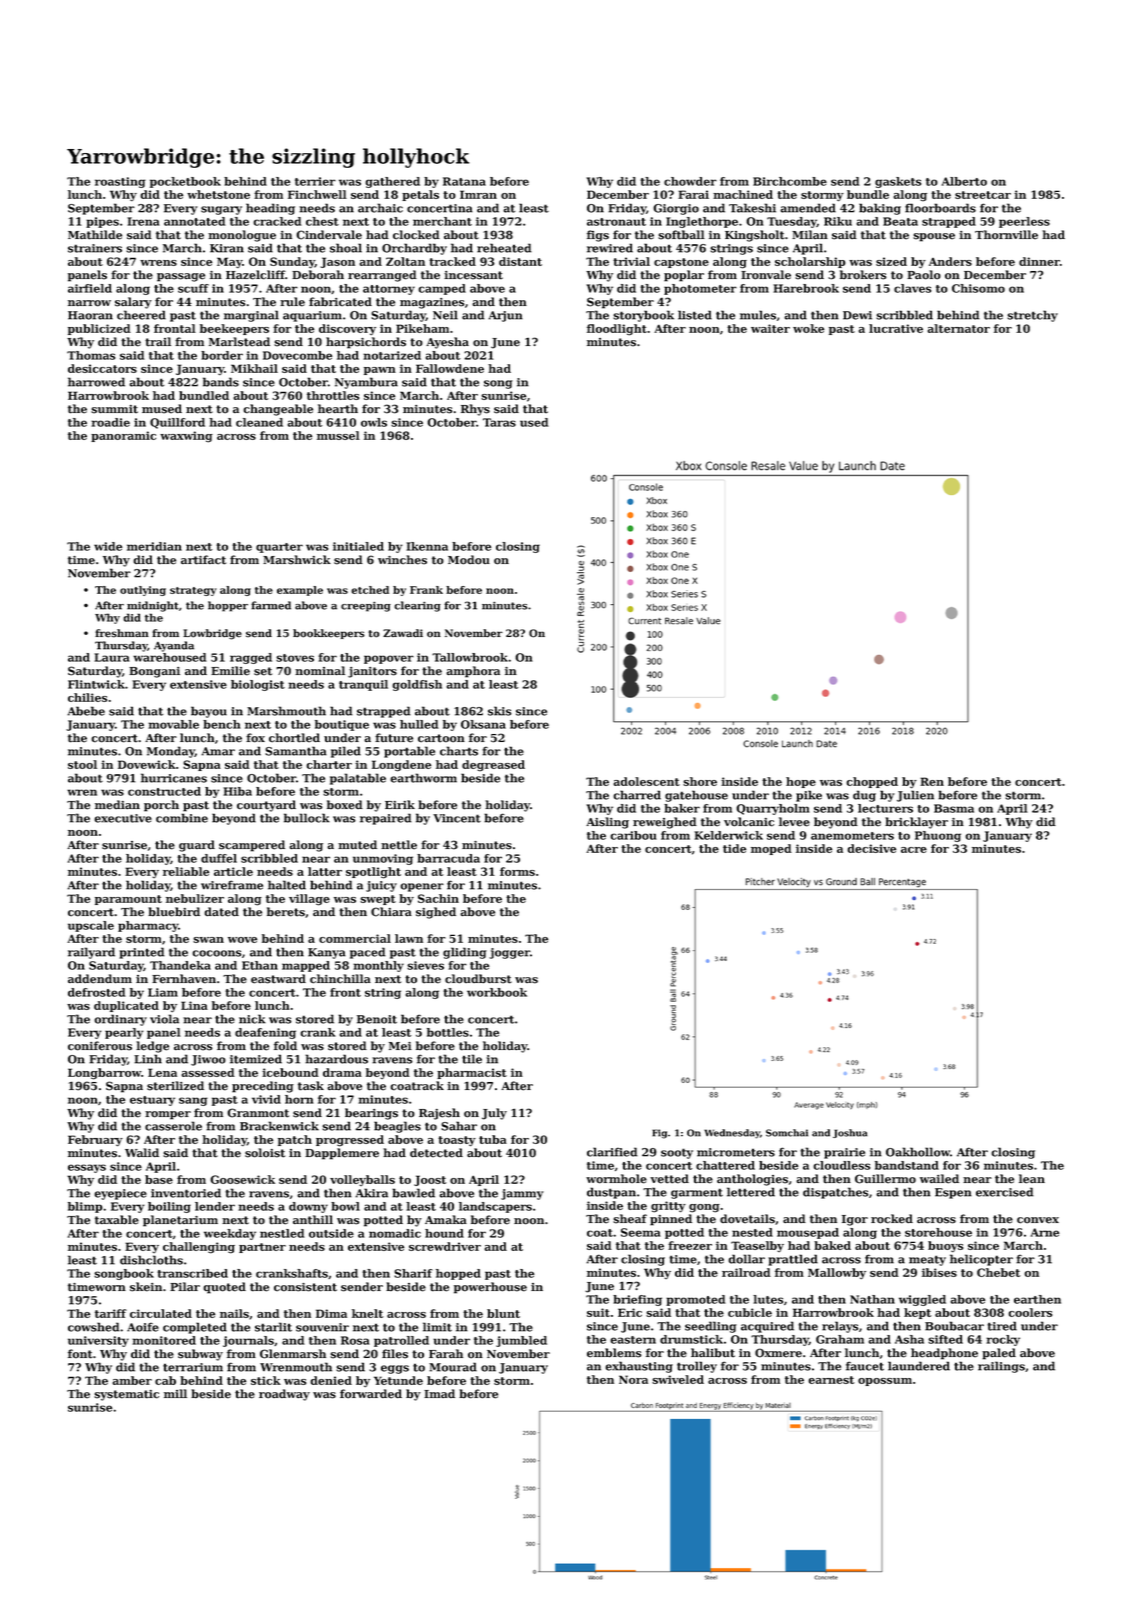 This image has height=1607, width=1136. Describe the element at coordinates (509, 953) in the image. I see `jogger` at that location.
